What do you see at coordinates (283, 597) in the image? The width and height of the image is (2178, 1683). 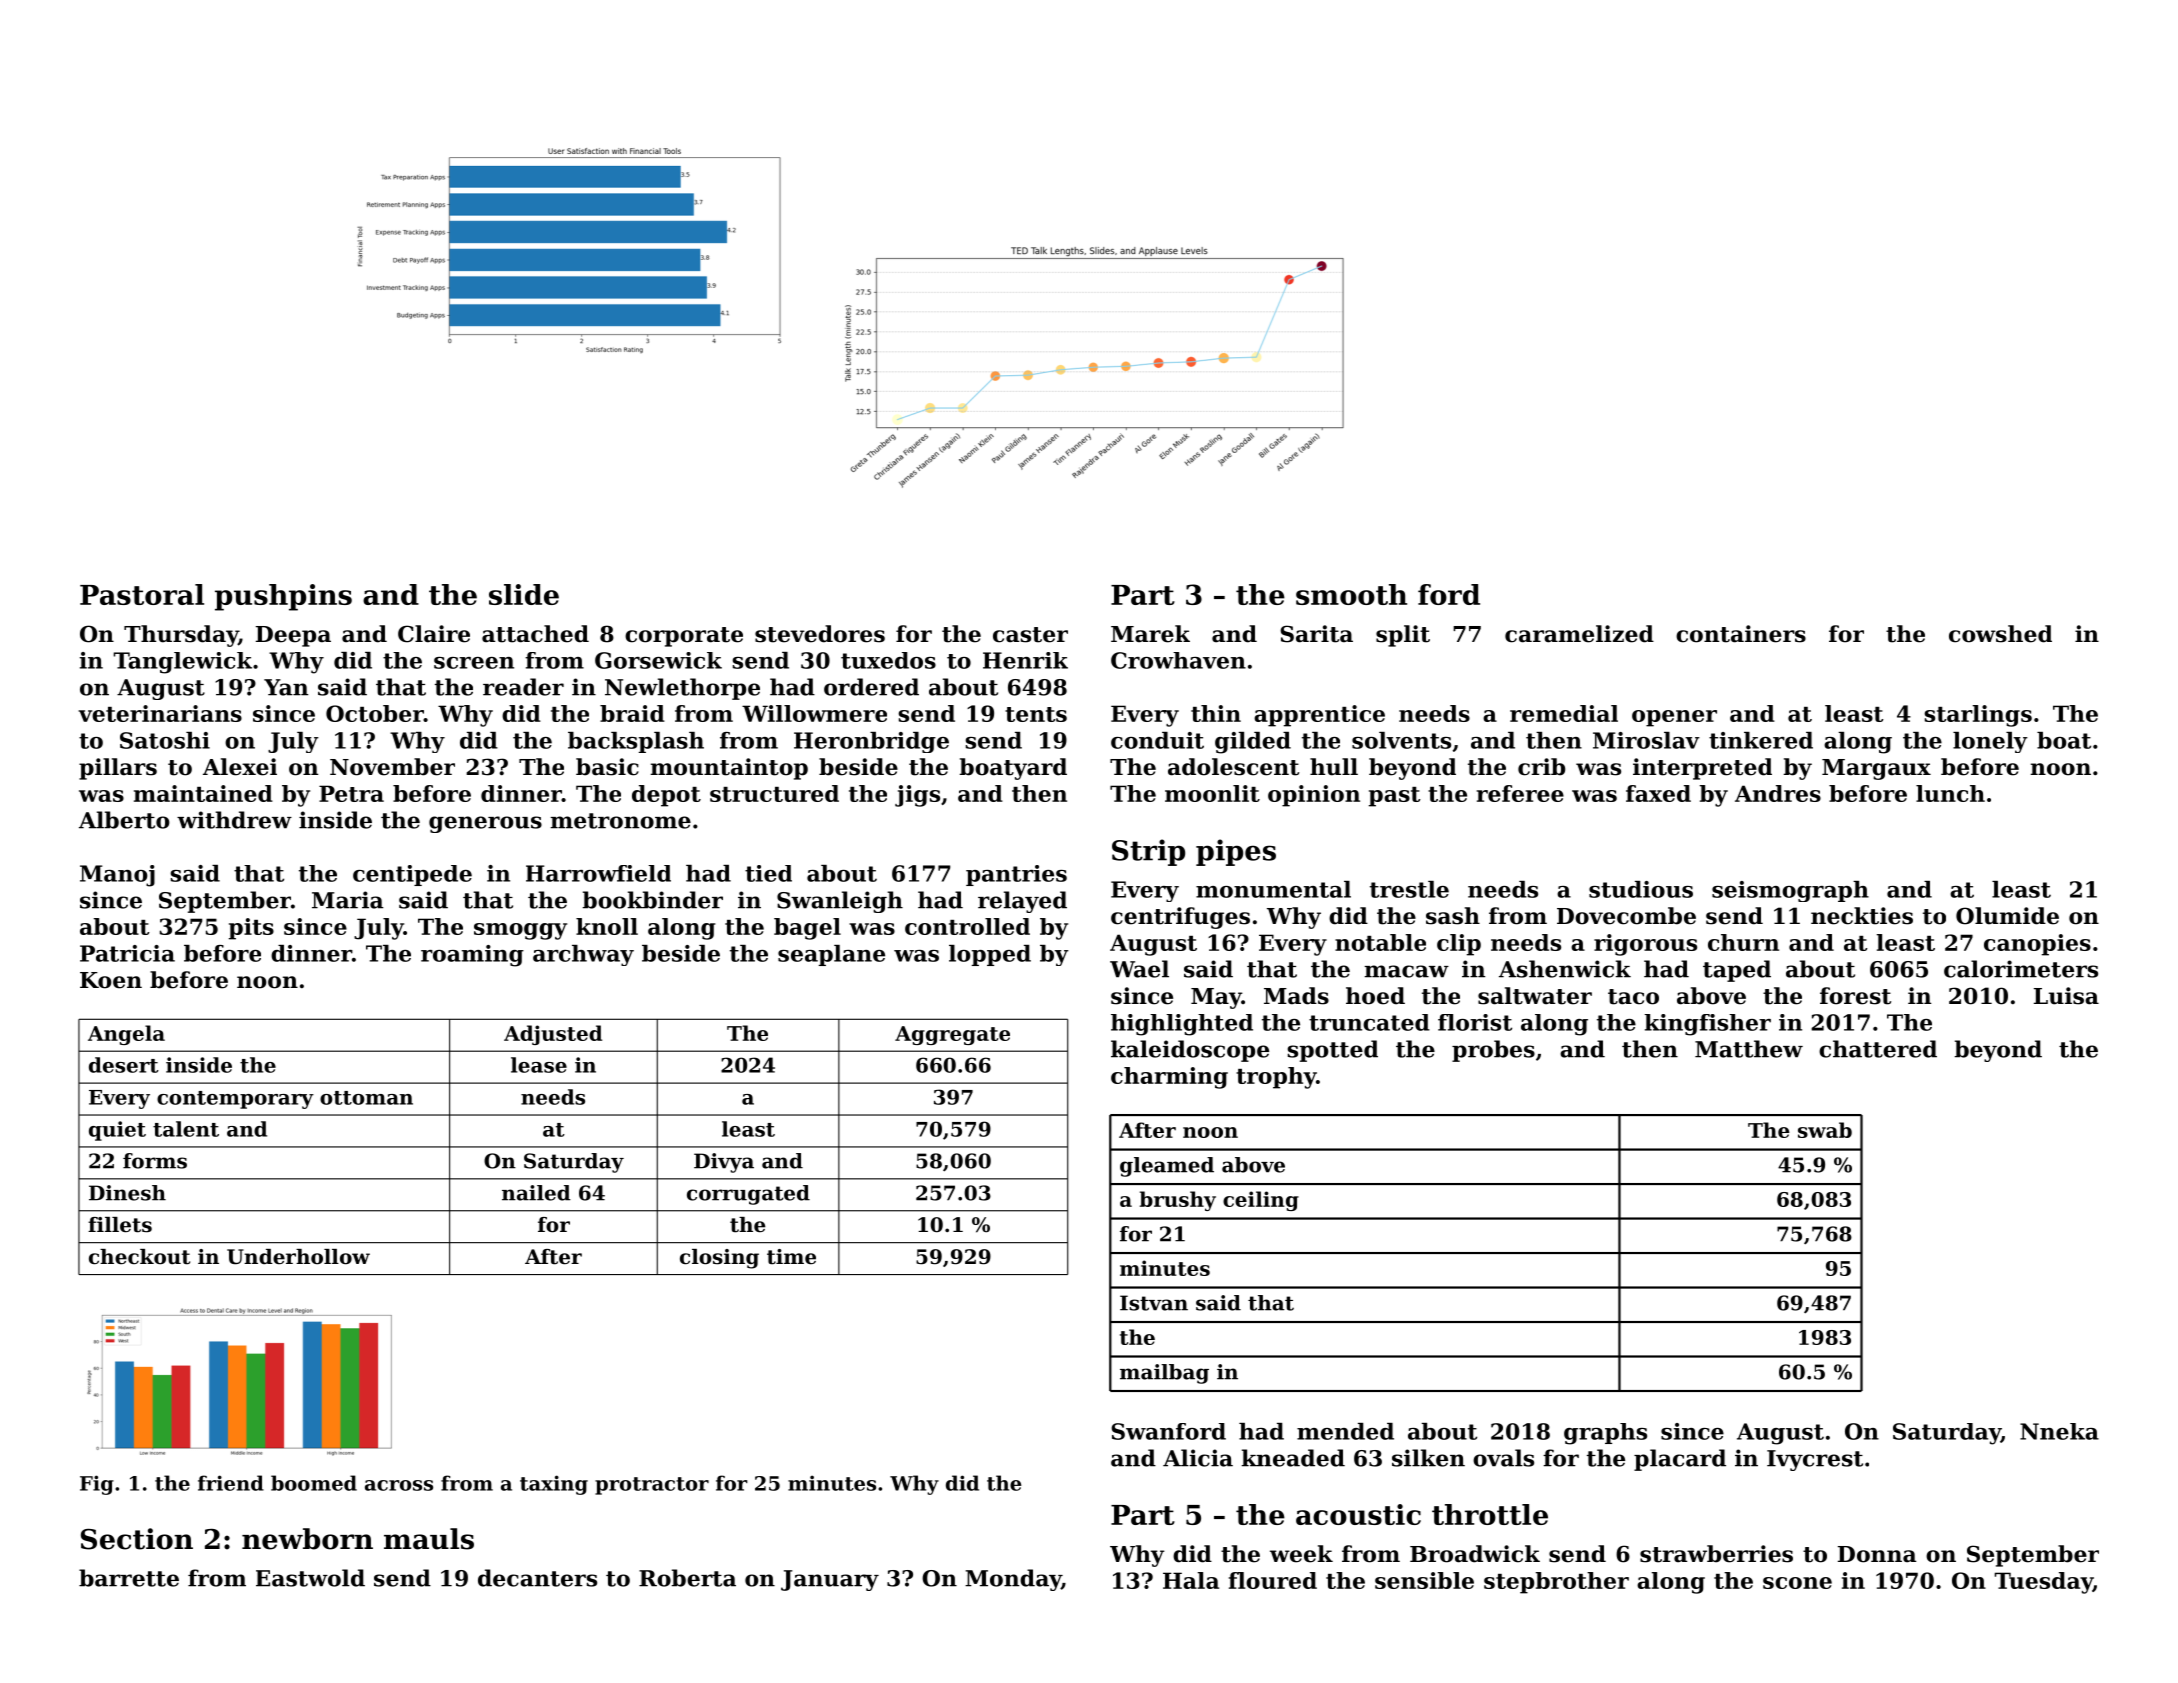 I see `pushpins` at bounding box center [283, 597].
